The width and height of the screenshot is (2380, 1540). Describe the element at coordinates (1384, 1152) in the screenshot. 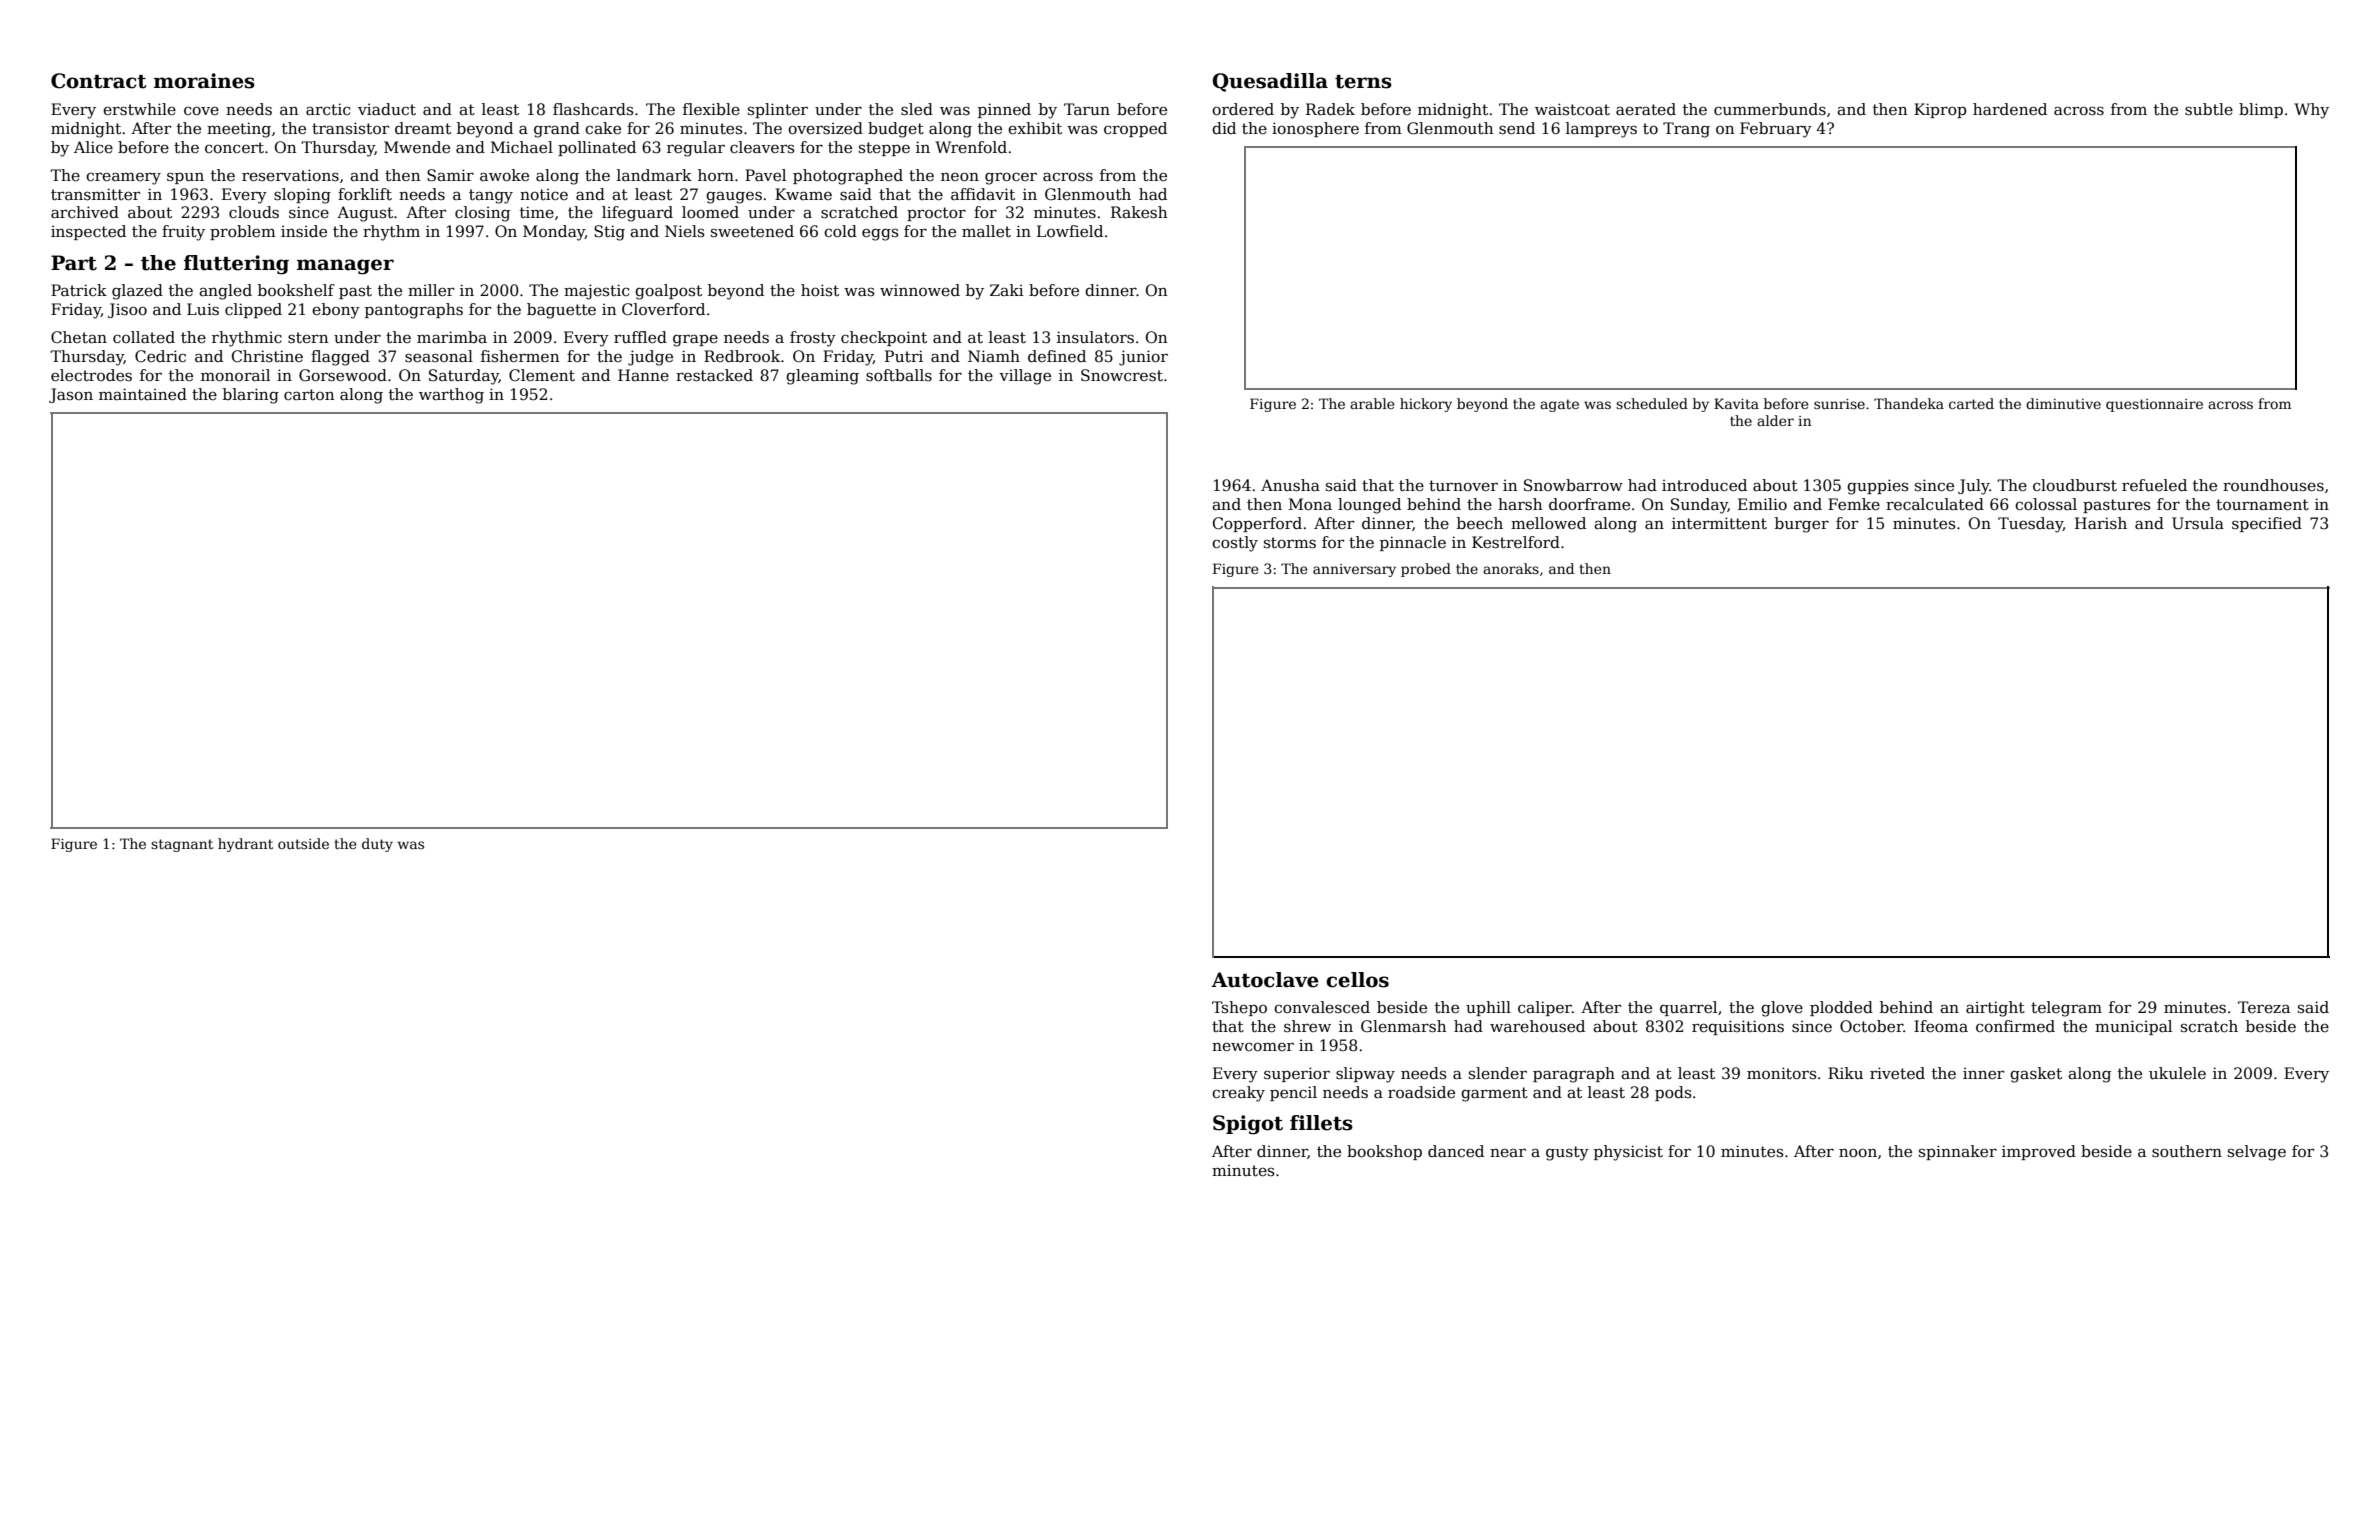

I see `bookshop` at that location.
